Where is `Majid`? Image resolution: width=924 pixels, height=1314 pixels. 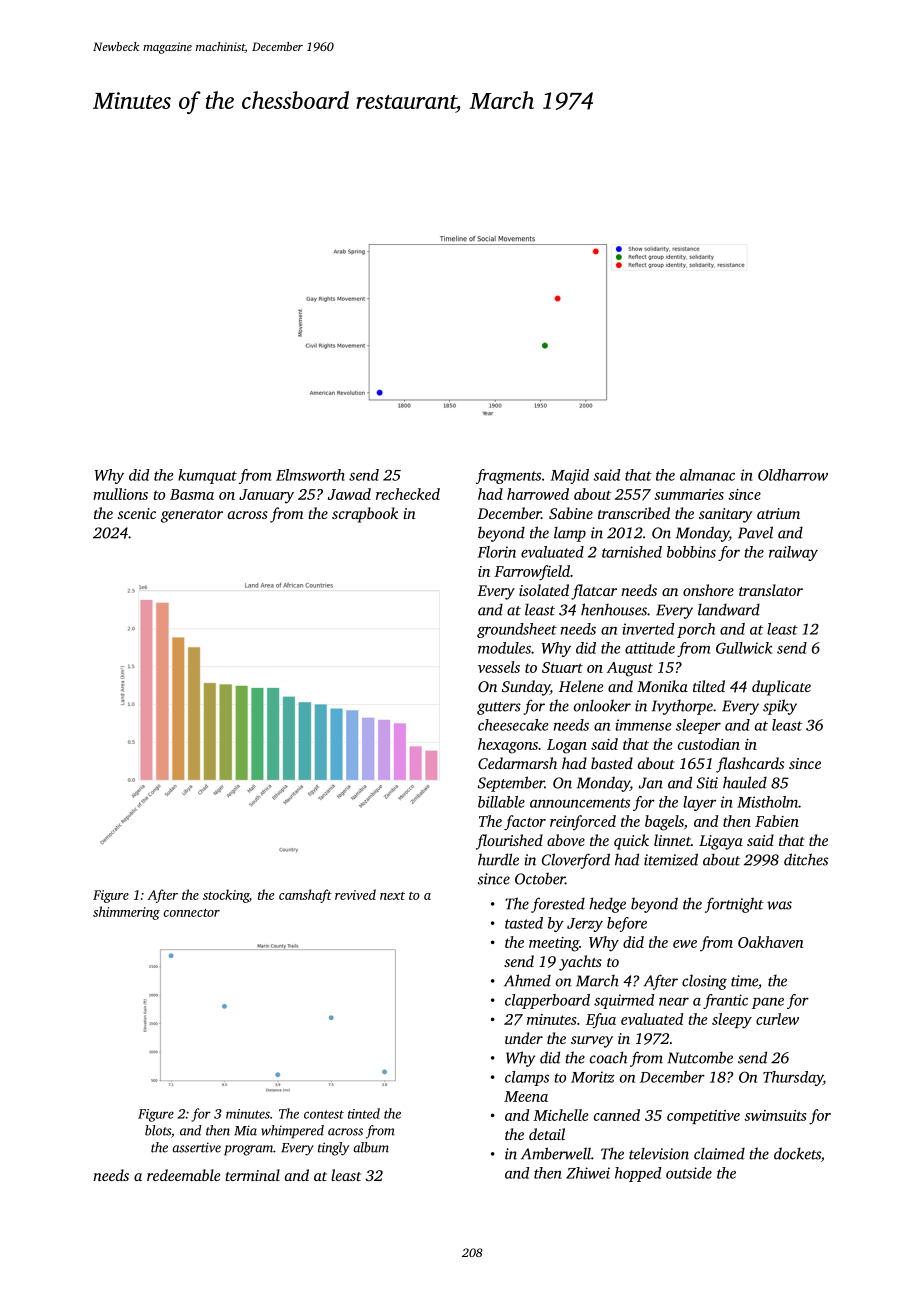 Majid is located at coordinates (570, 476).
